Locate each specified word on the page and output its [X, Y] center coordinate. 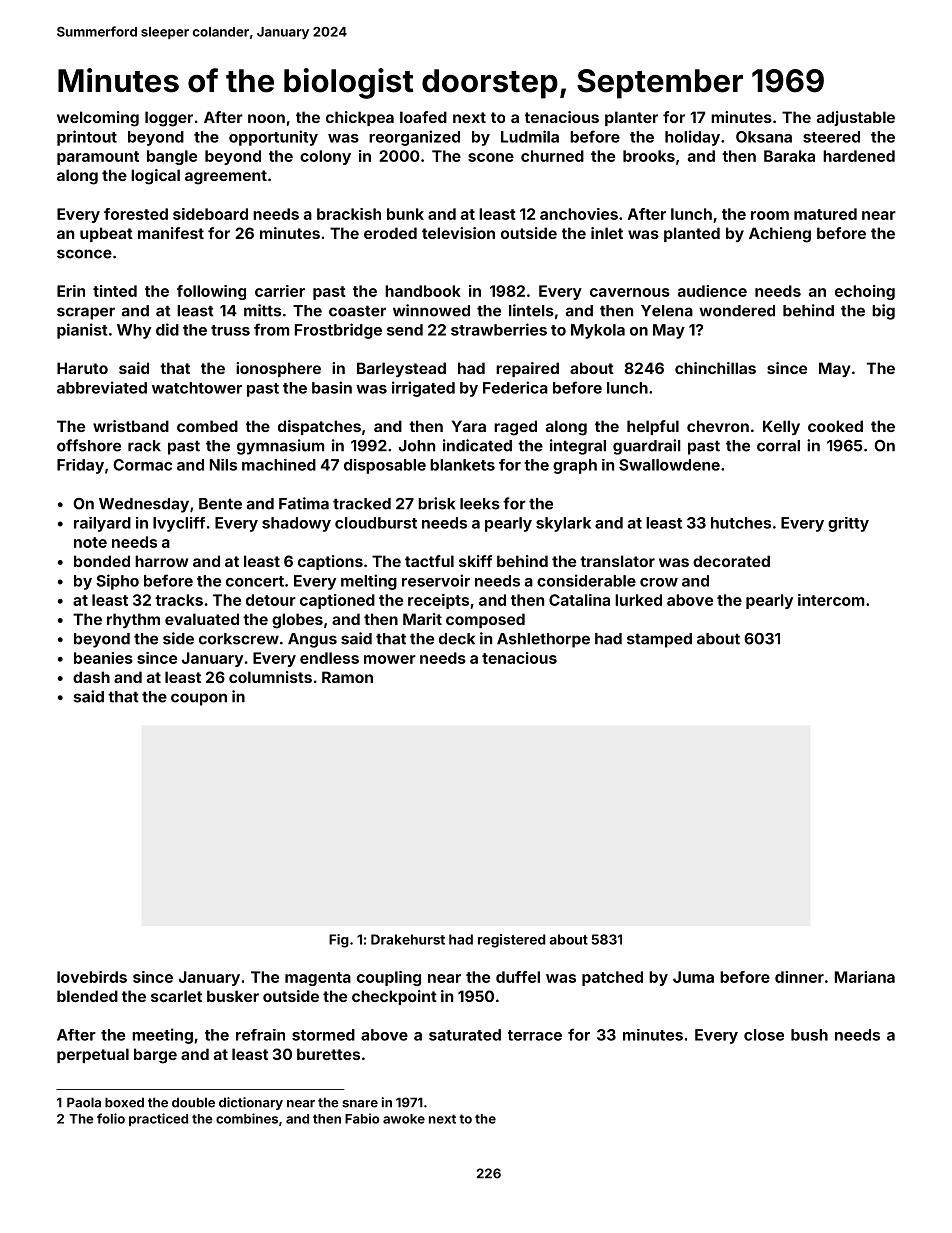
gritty [848, 524]
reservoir [436, 580]
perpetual [93, 1055]
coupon [199, 699]
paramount [98, 158]
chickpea [360, 118]
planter [631, 118]
